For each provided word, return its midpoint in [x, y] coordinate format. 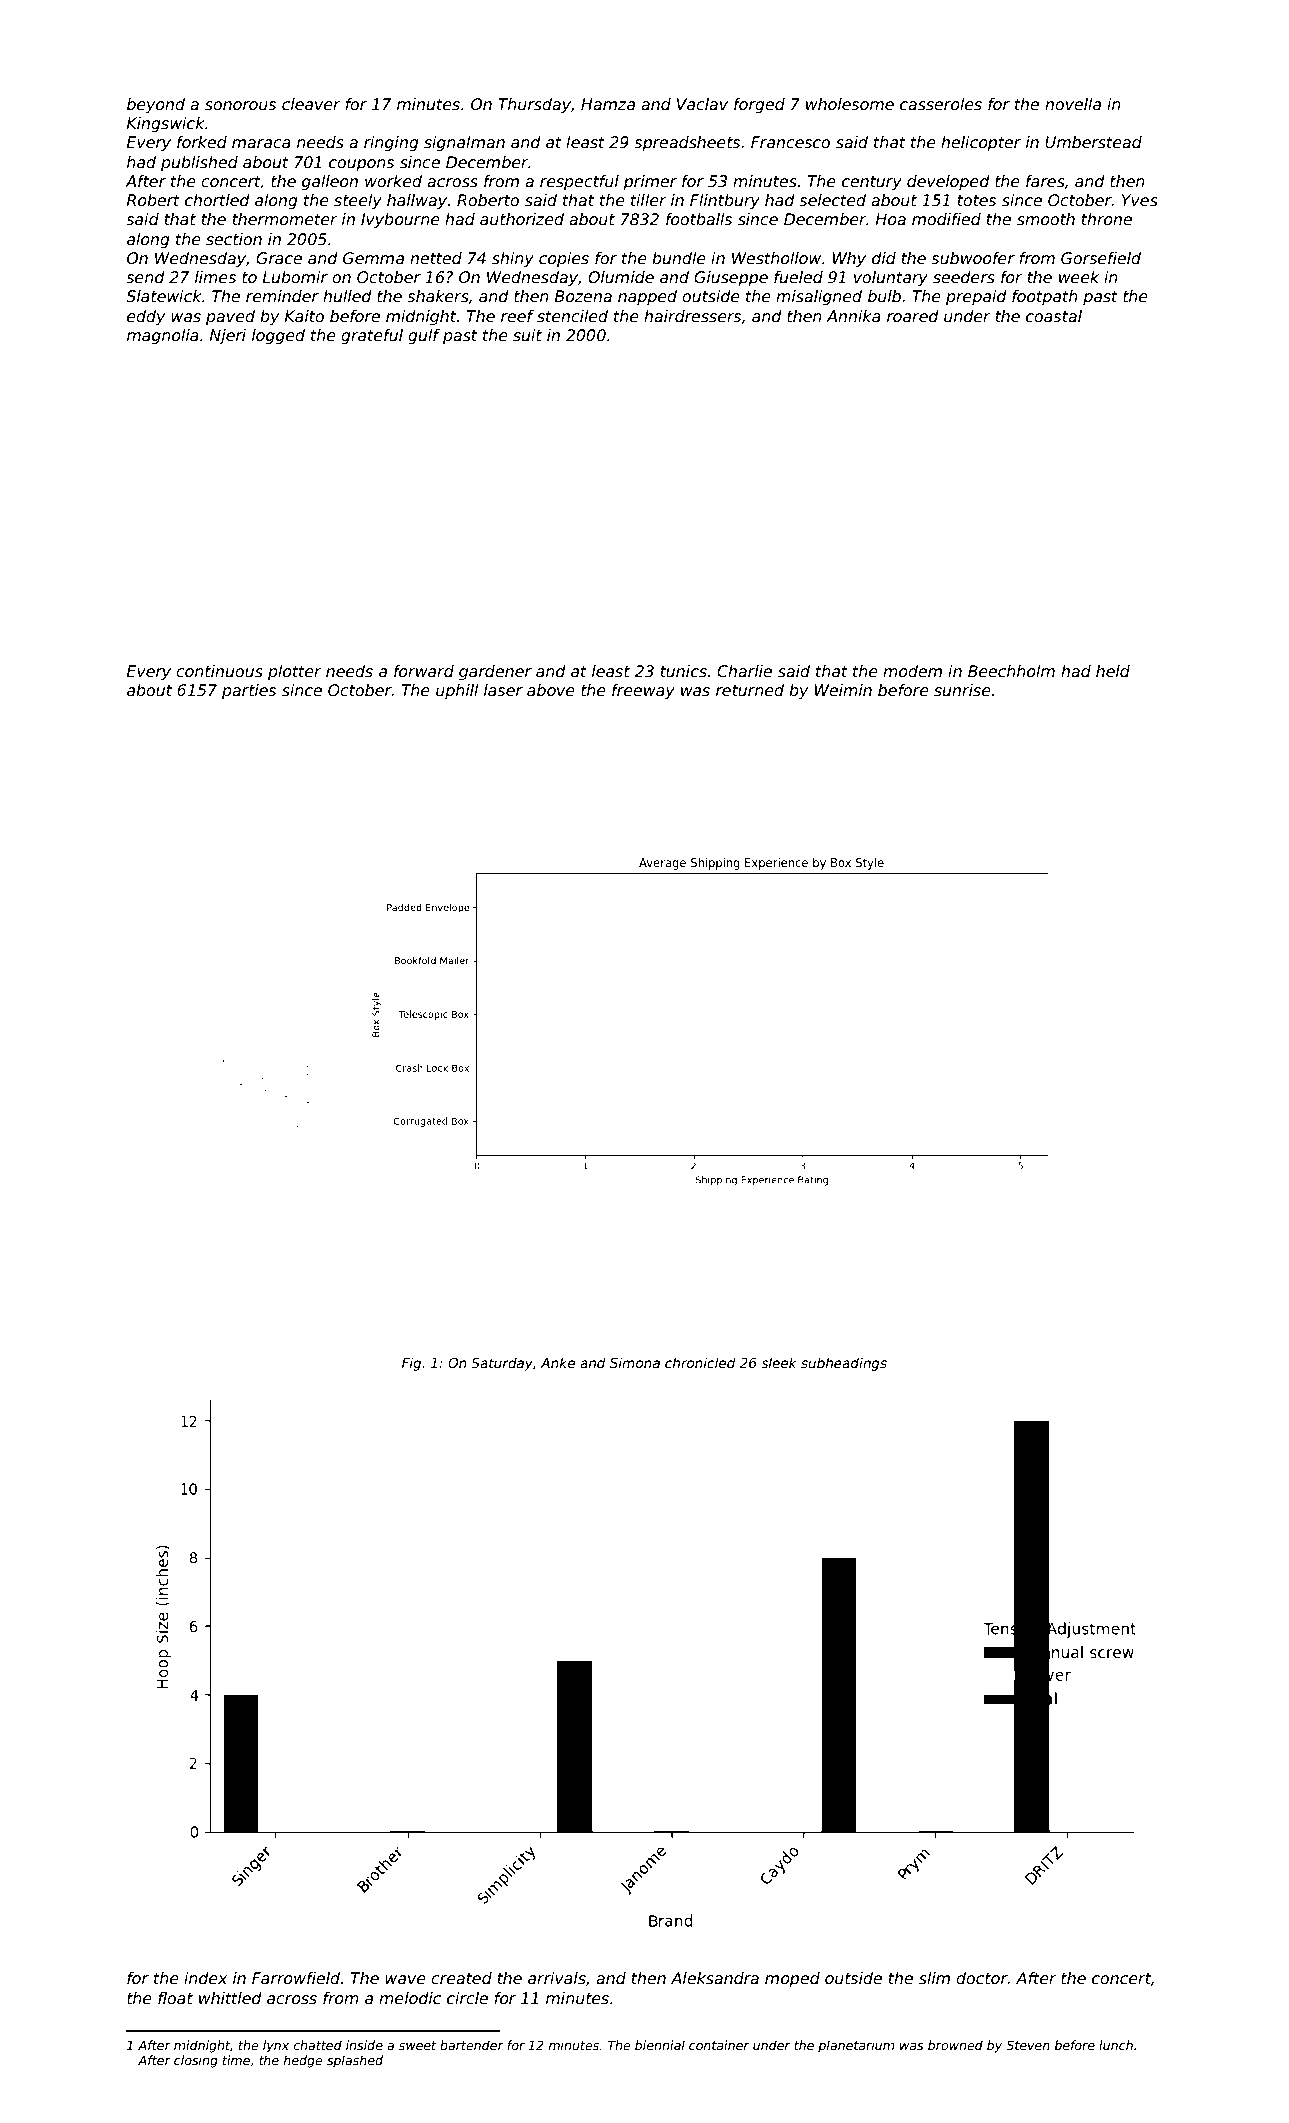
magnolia [163, 336]
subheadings [844, 1364]
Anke [558, 1362]
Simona [635, 1362]
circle [467, 1998]
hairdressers [692, 316]
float [175, 1998]
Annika [853, 316]
